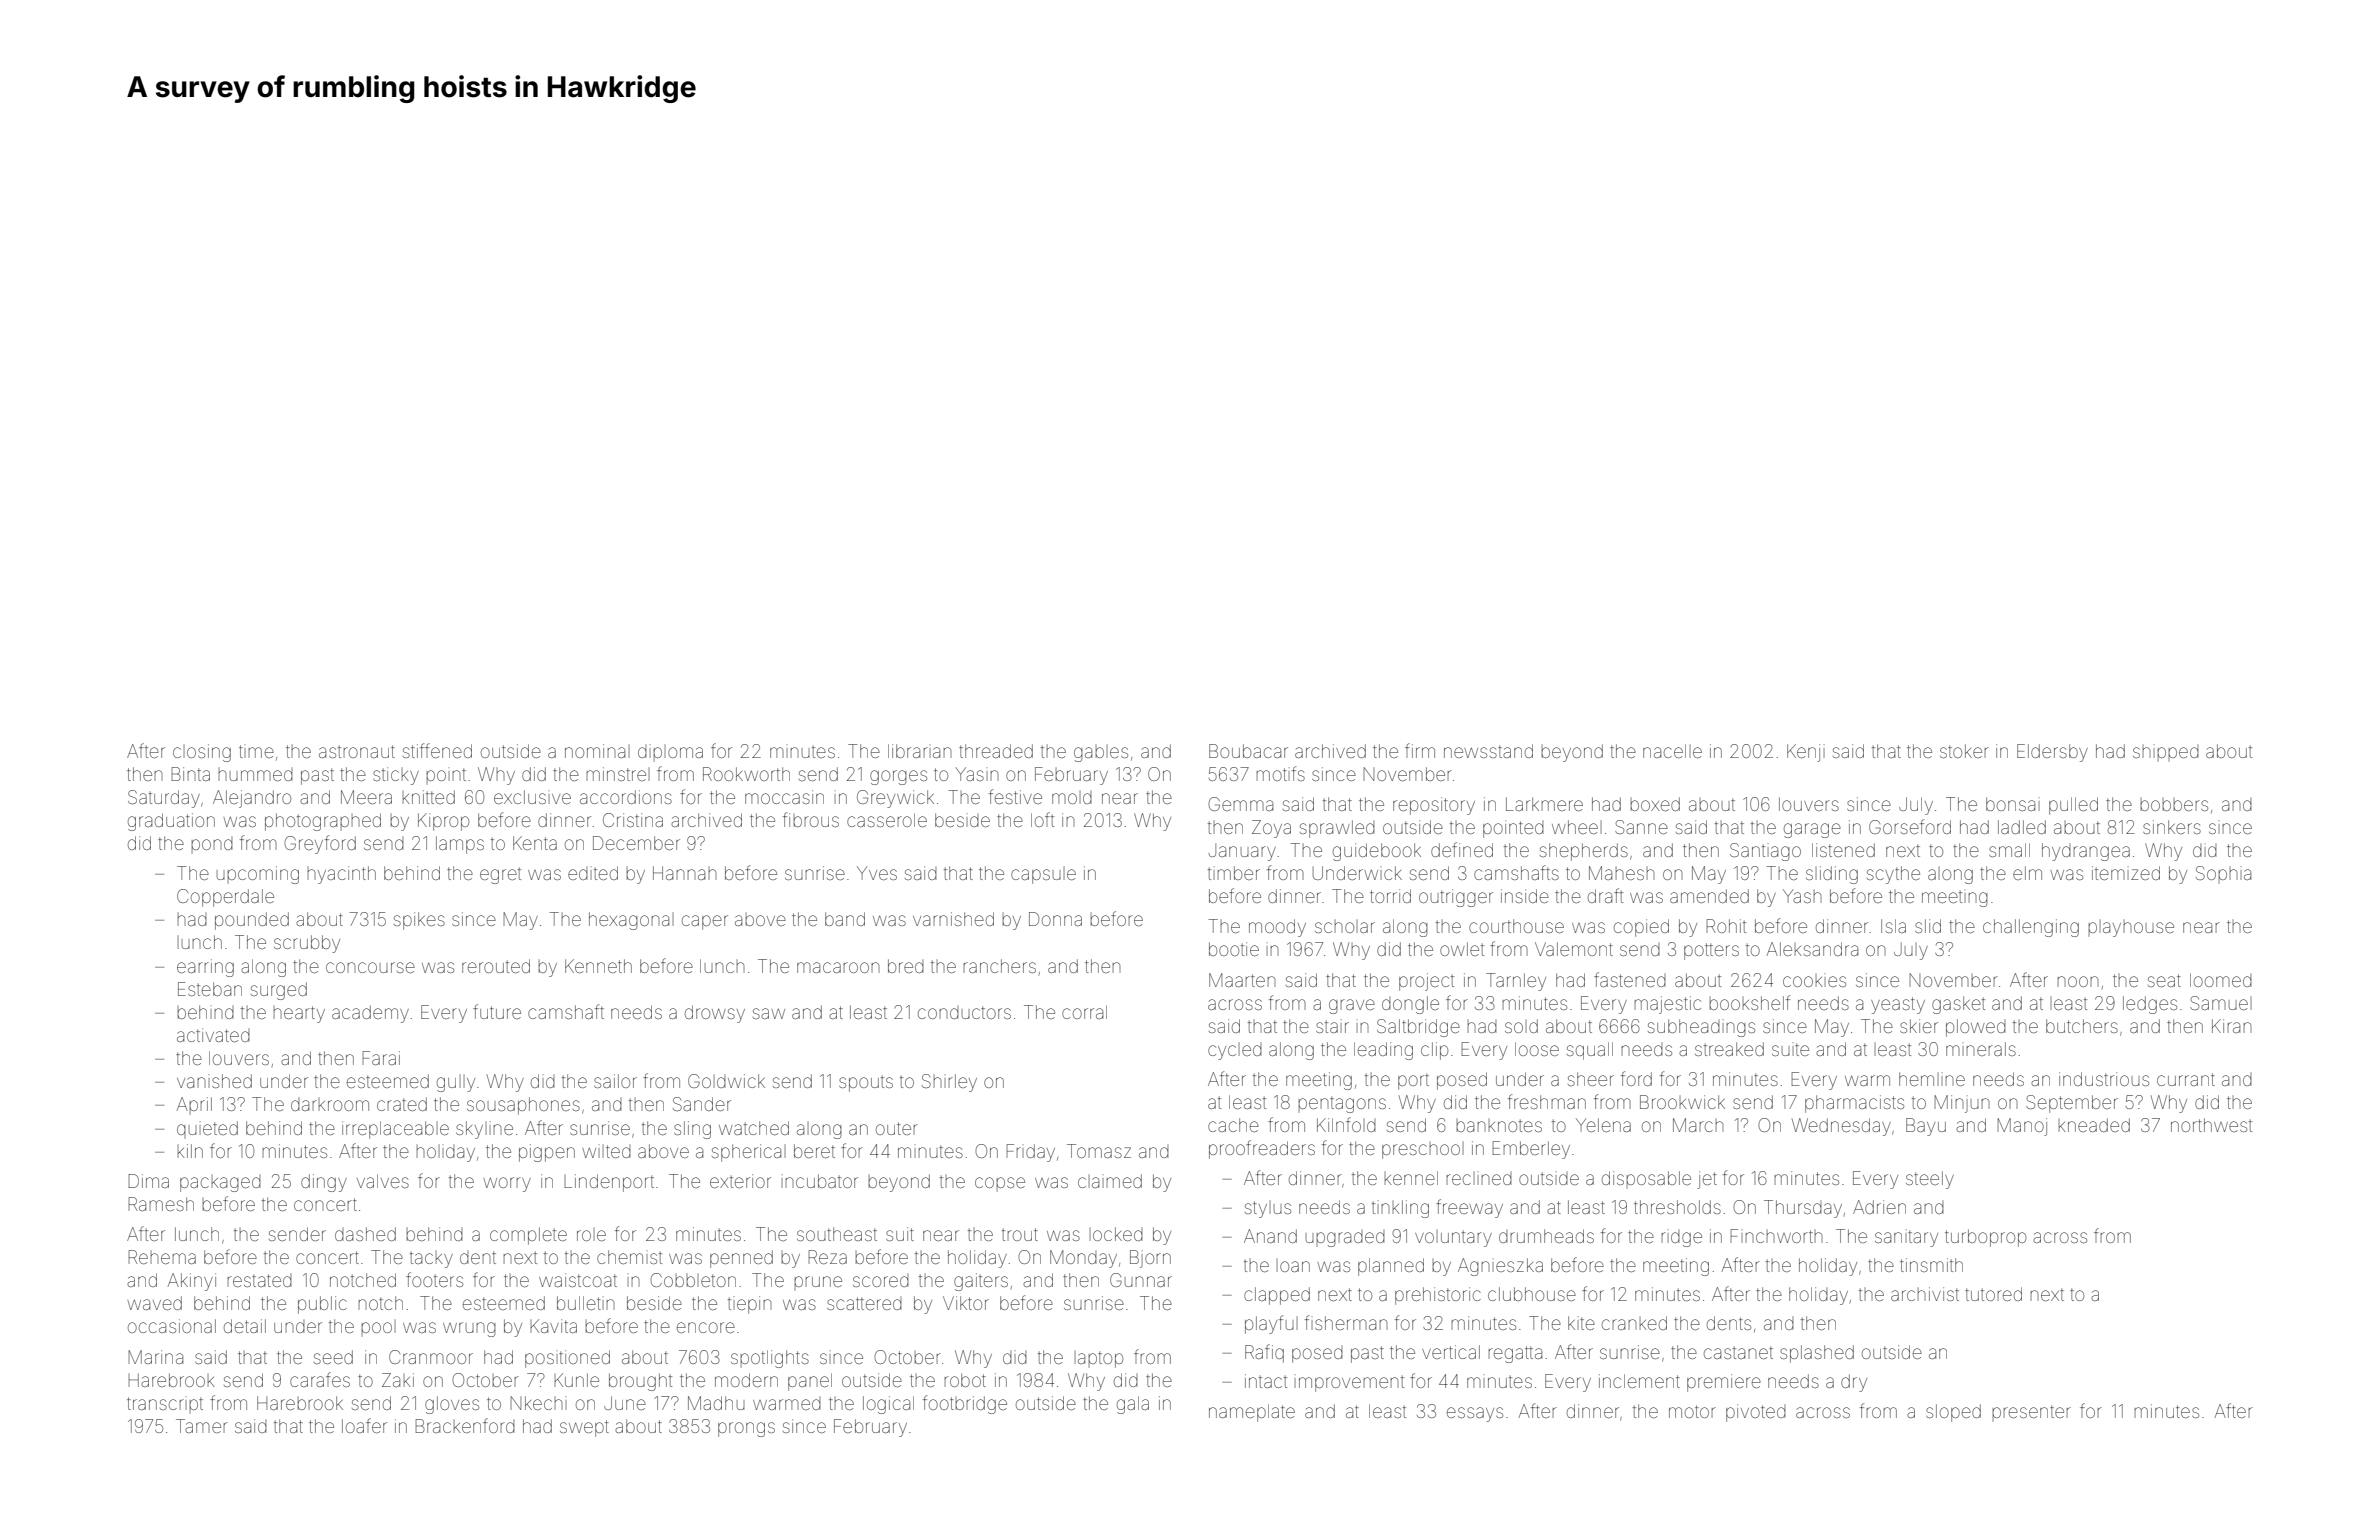 The height and width of the screenshot is (1540, 2380). What do you see at coordinates (2211, 1125) in the screenshot?
I see `northwest` at bounding box center [2211, 1125].
